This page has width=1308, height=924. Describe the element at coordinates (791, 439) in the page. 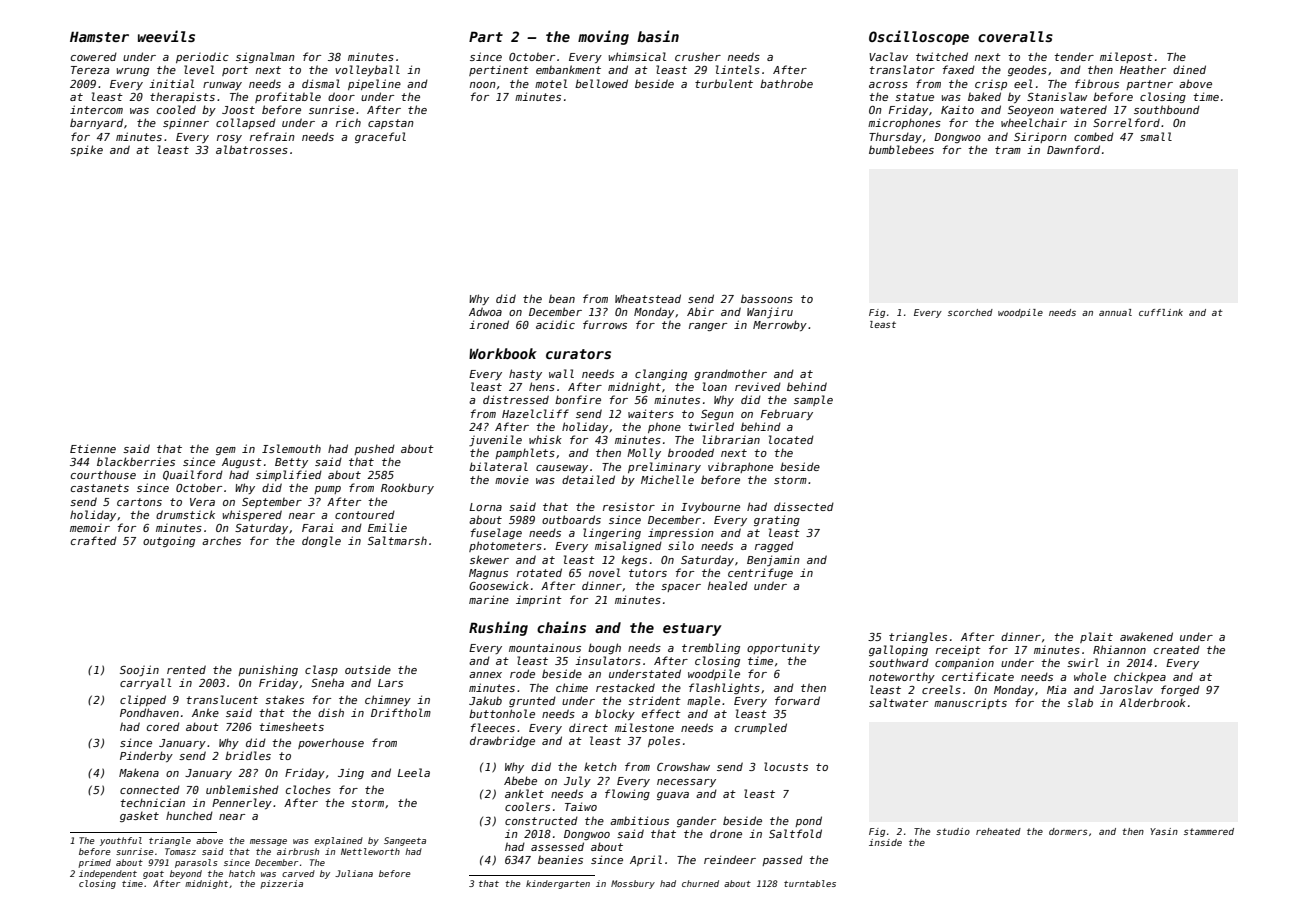

I see `located` at that location.
